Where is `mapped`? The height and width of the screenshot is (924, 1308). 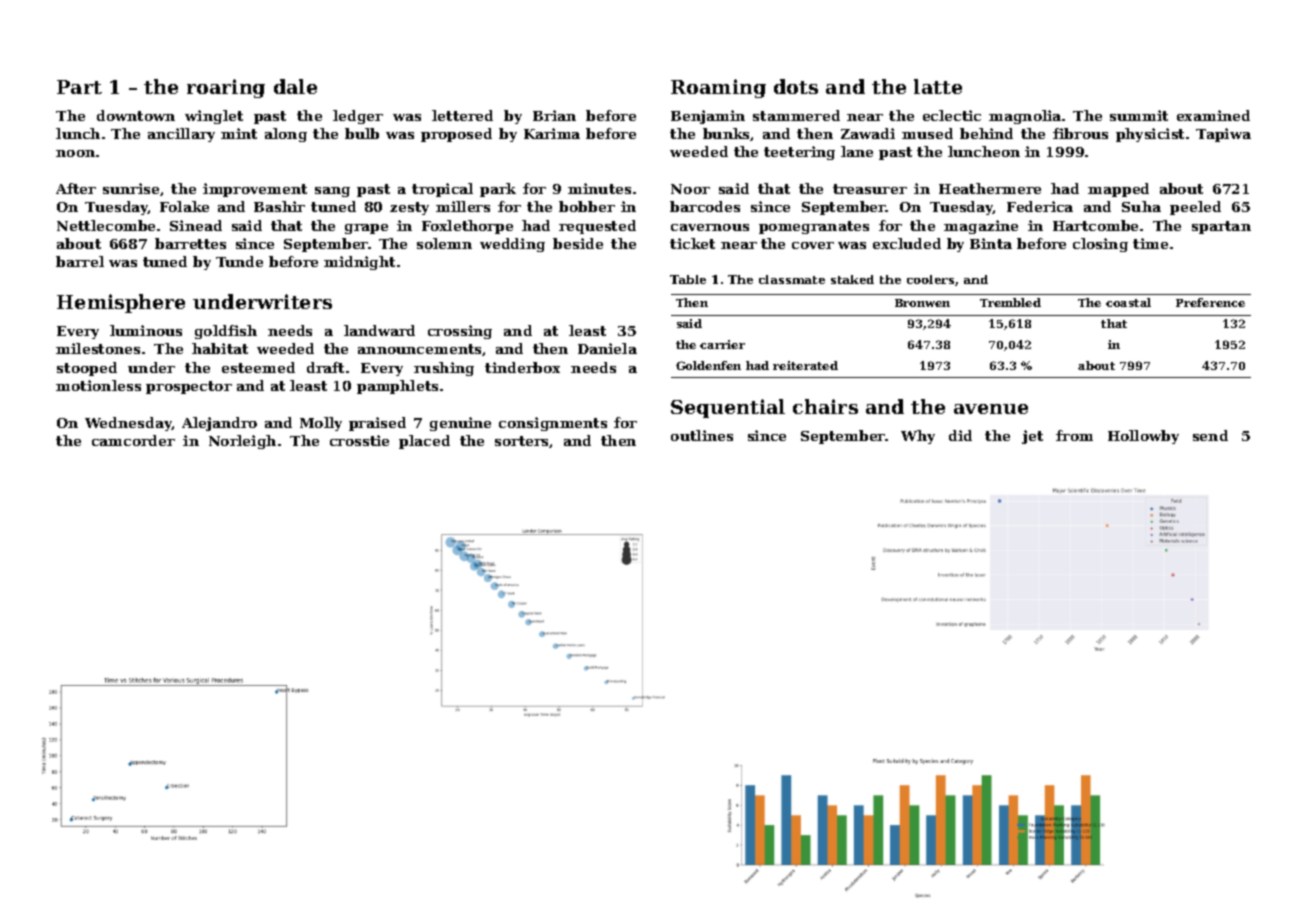 mapped is located at coordinates (1118, 190).
